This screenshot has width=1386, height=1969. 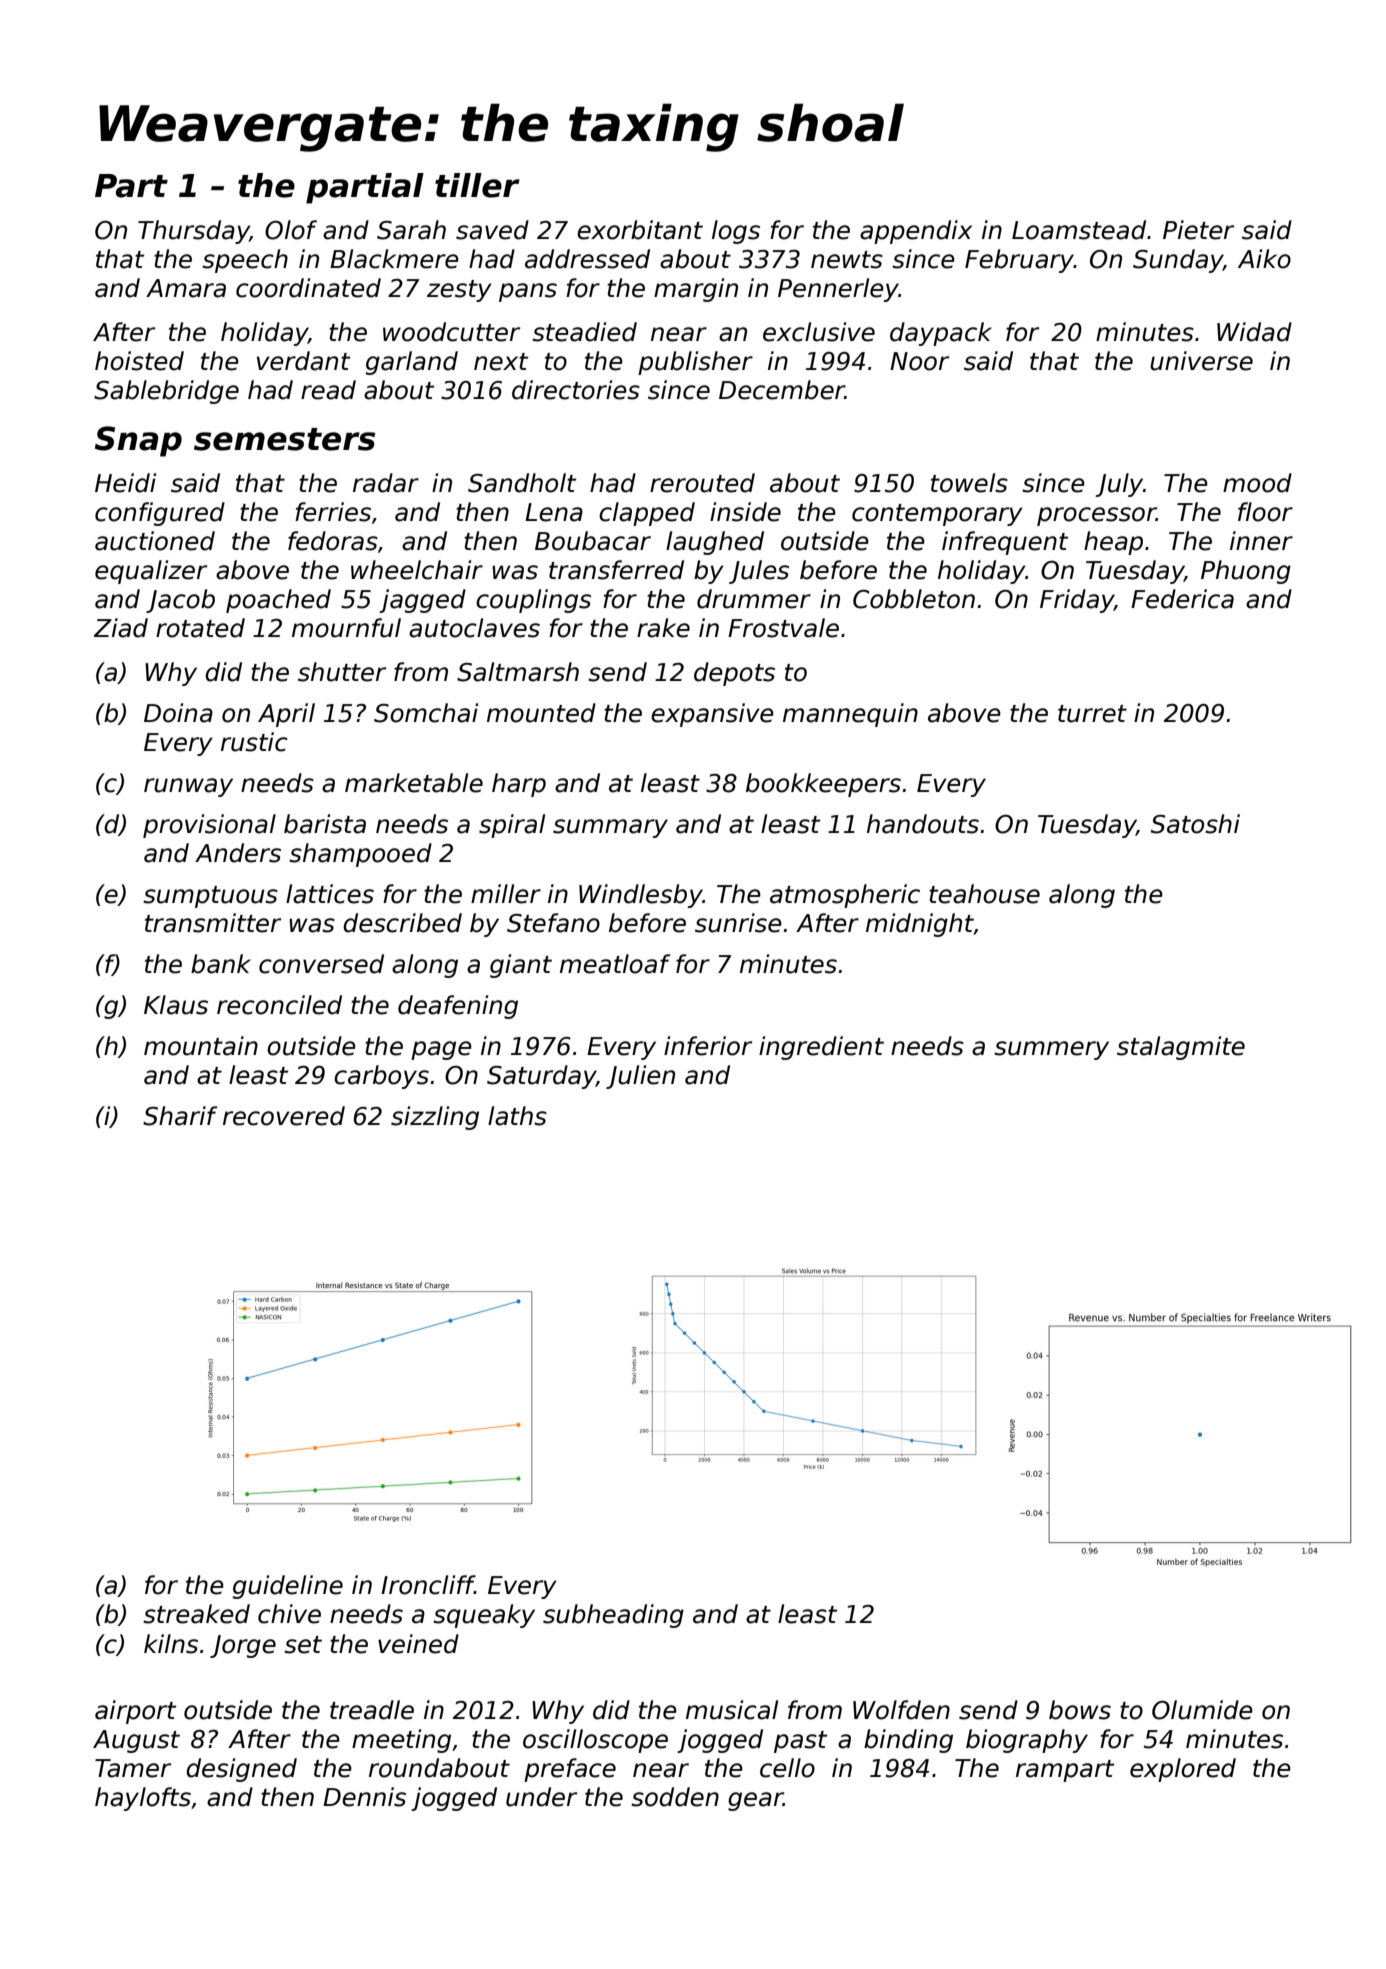 What do you see at coordinates (477, 185) in the screenshot?
I see `tiller` at bounding box center [477, 185].
